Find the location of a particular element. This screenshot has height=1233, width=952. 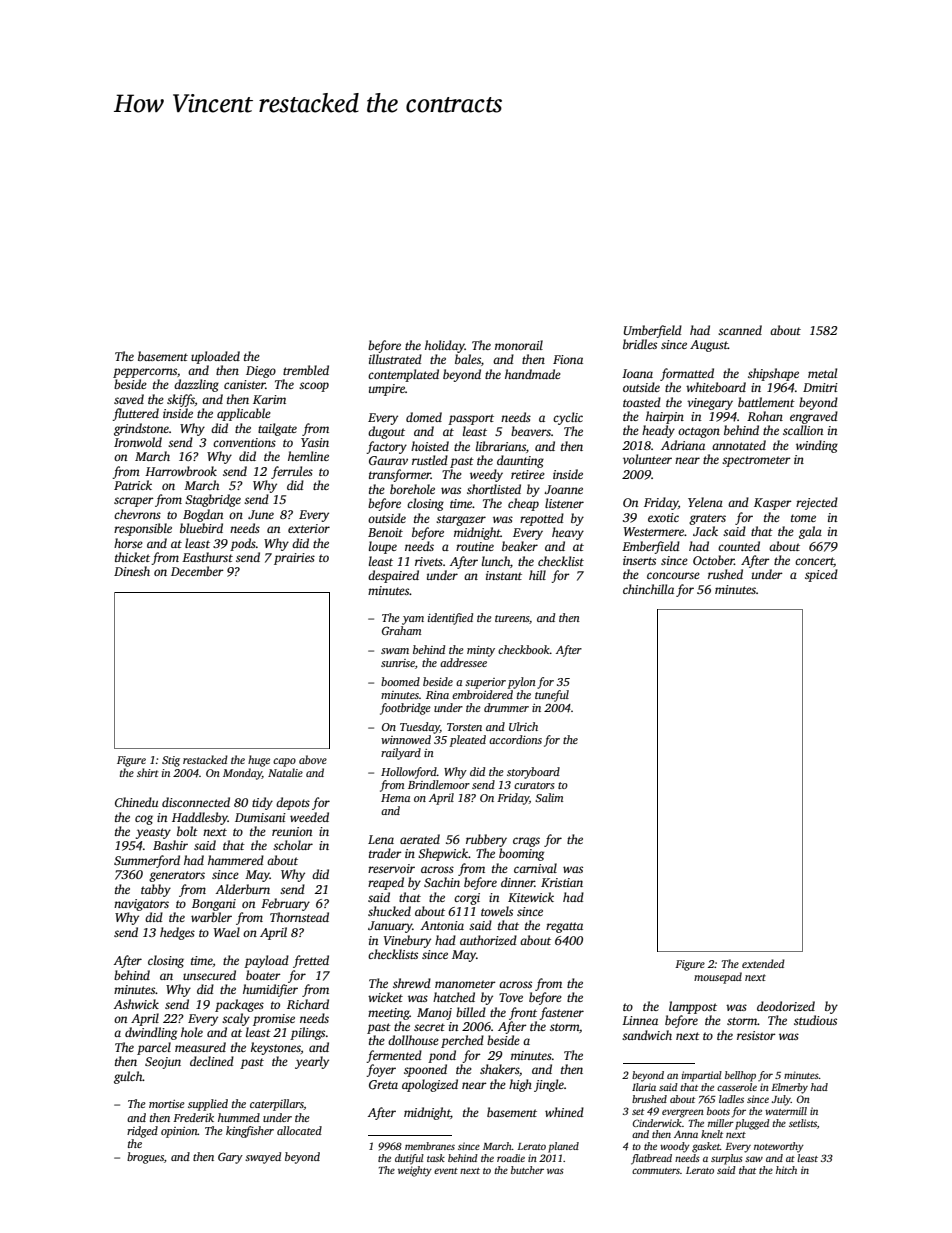

rustled is located at coordinates (430, 460).
